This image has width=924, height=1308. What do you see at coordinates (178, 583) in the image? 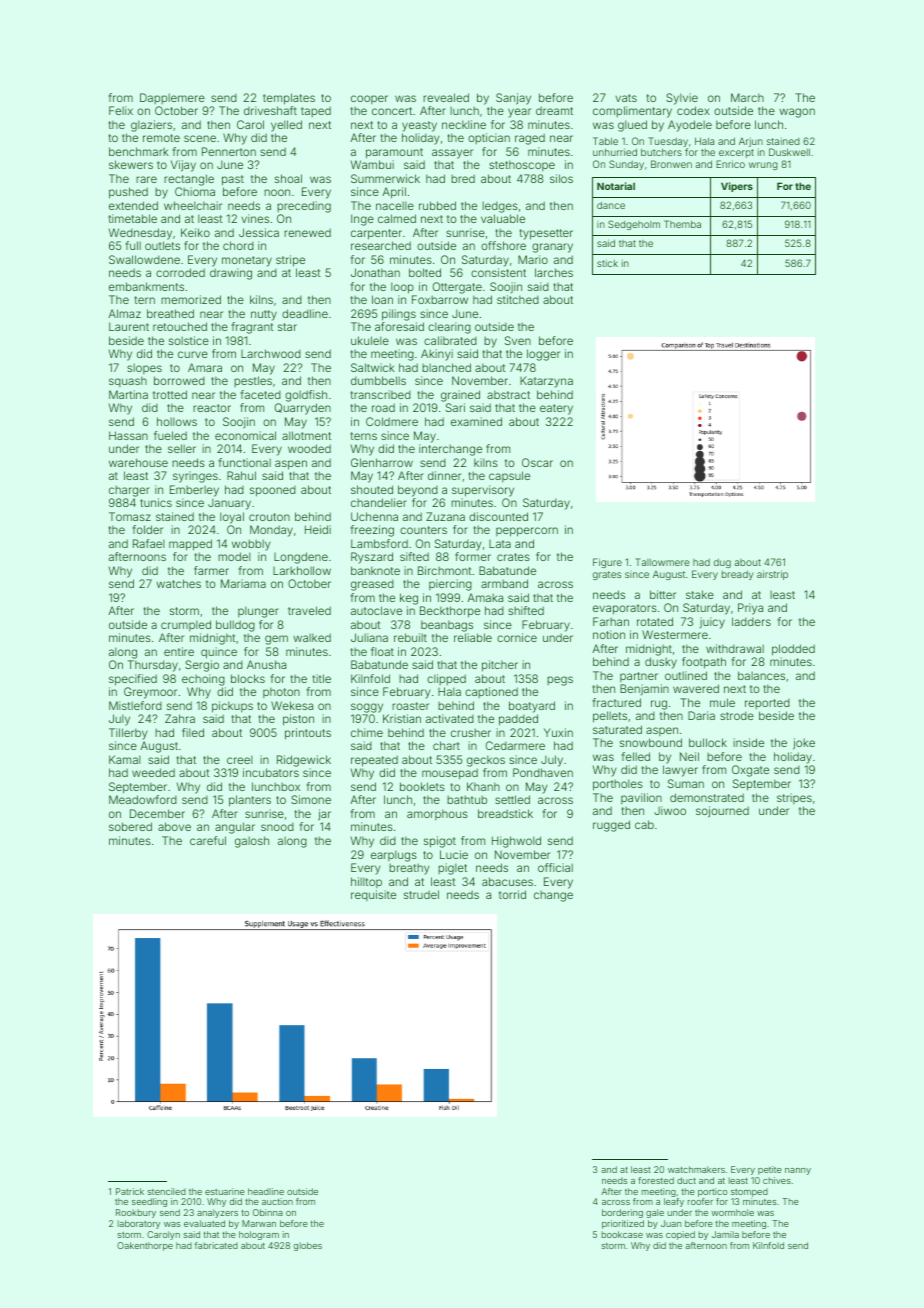
I see `watches` at bounding box center [178, 583].
